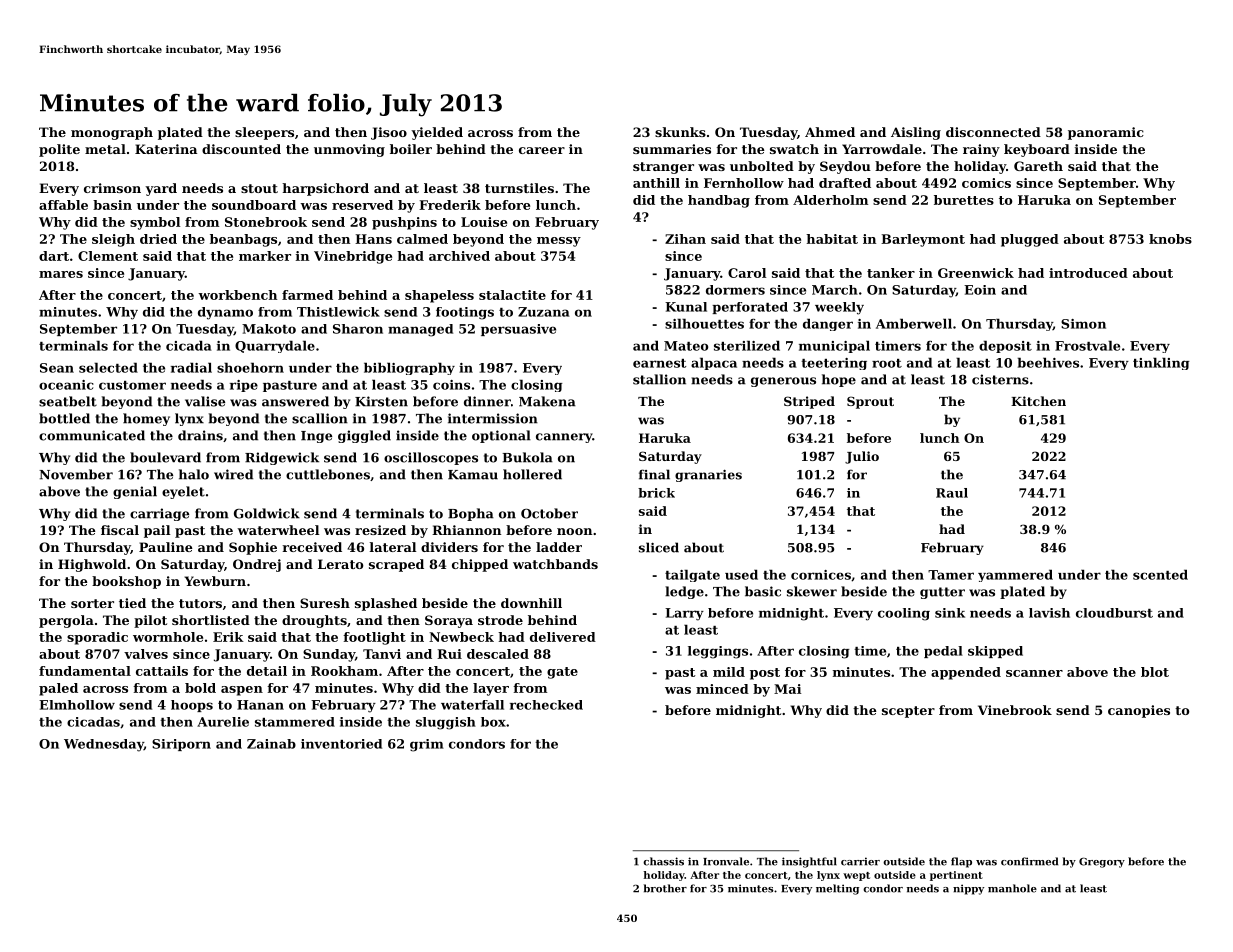 Image resolution: width=1233 pixels, height=952 pixels. What do you see at coordinates (914, 323) in the image?
I see `Amberwell` at bounding box center [914, 323].
